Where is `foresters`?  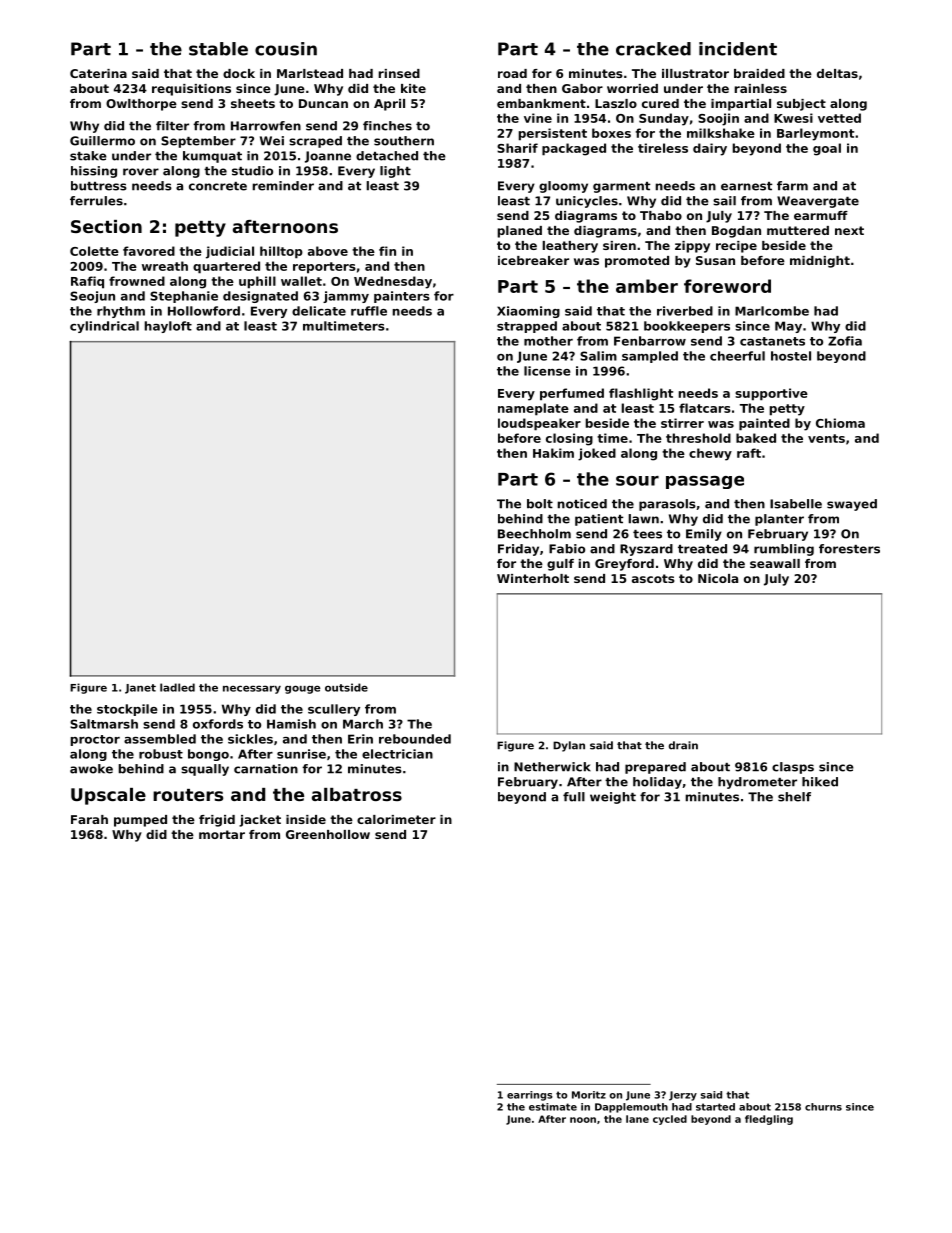
foresters is located at coordinates (849, 549).
